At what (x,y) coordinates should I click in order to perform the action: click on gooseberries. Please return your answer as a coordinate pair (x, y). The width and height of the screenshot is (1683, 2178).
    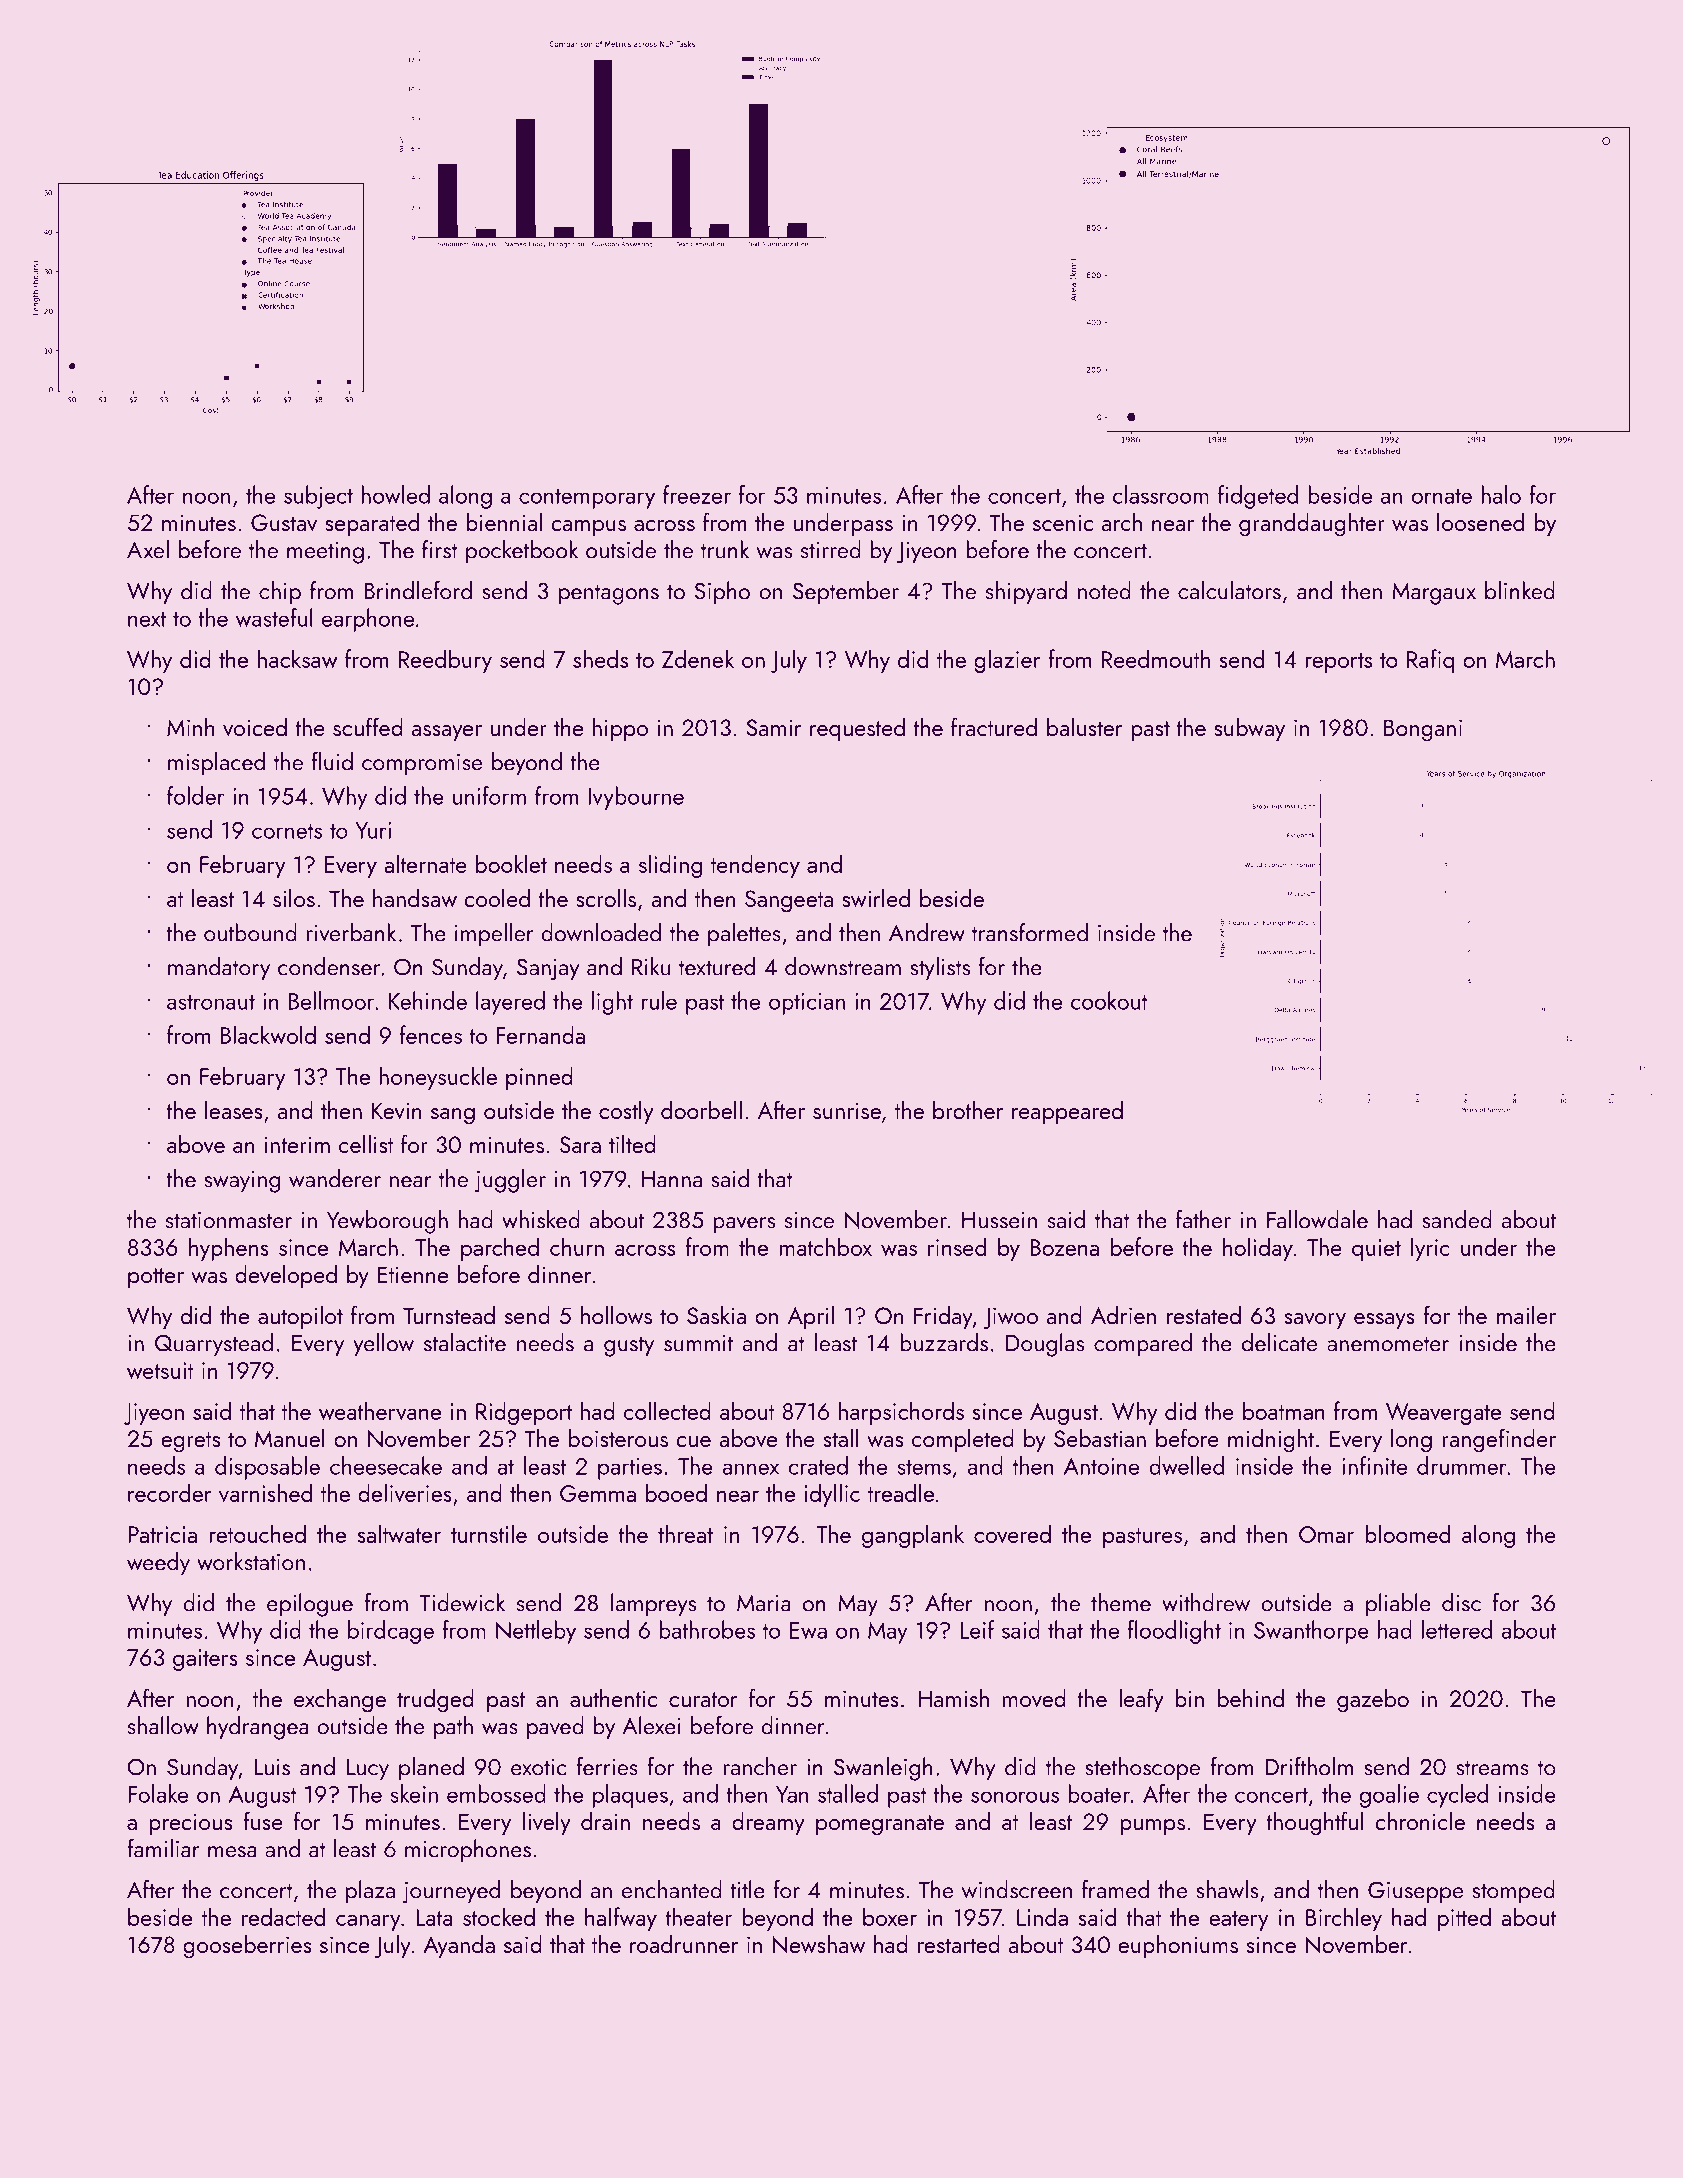
    Looking at the image, I should click on (247, 1947).
